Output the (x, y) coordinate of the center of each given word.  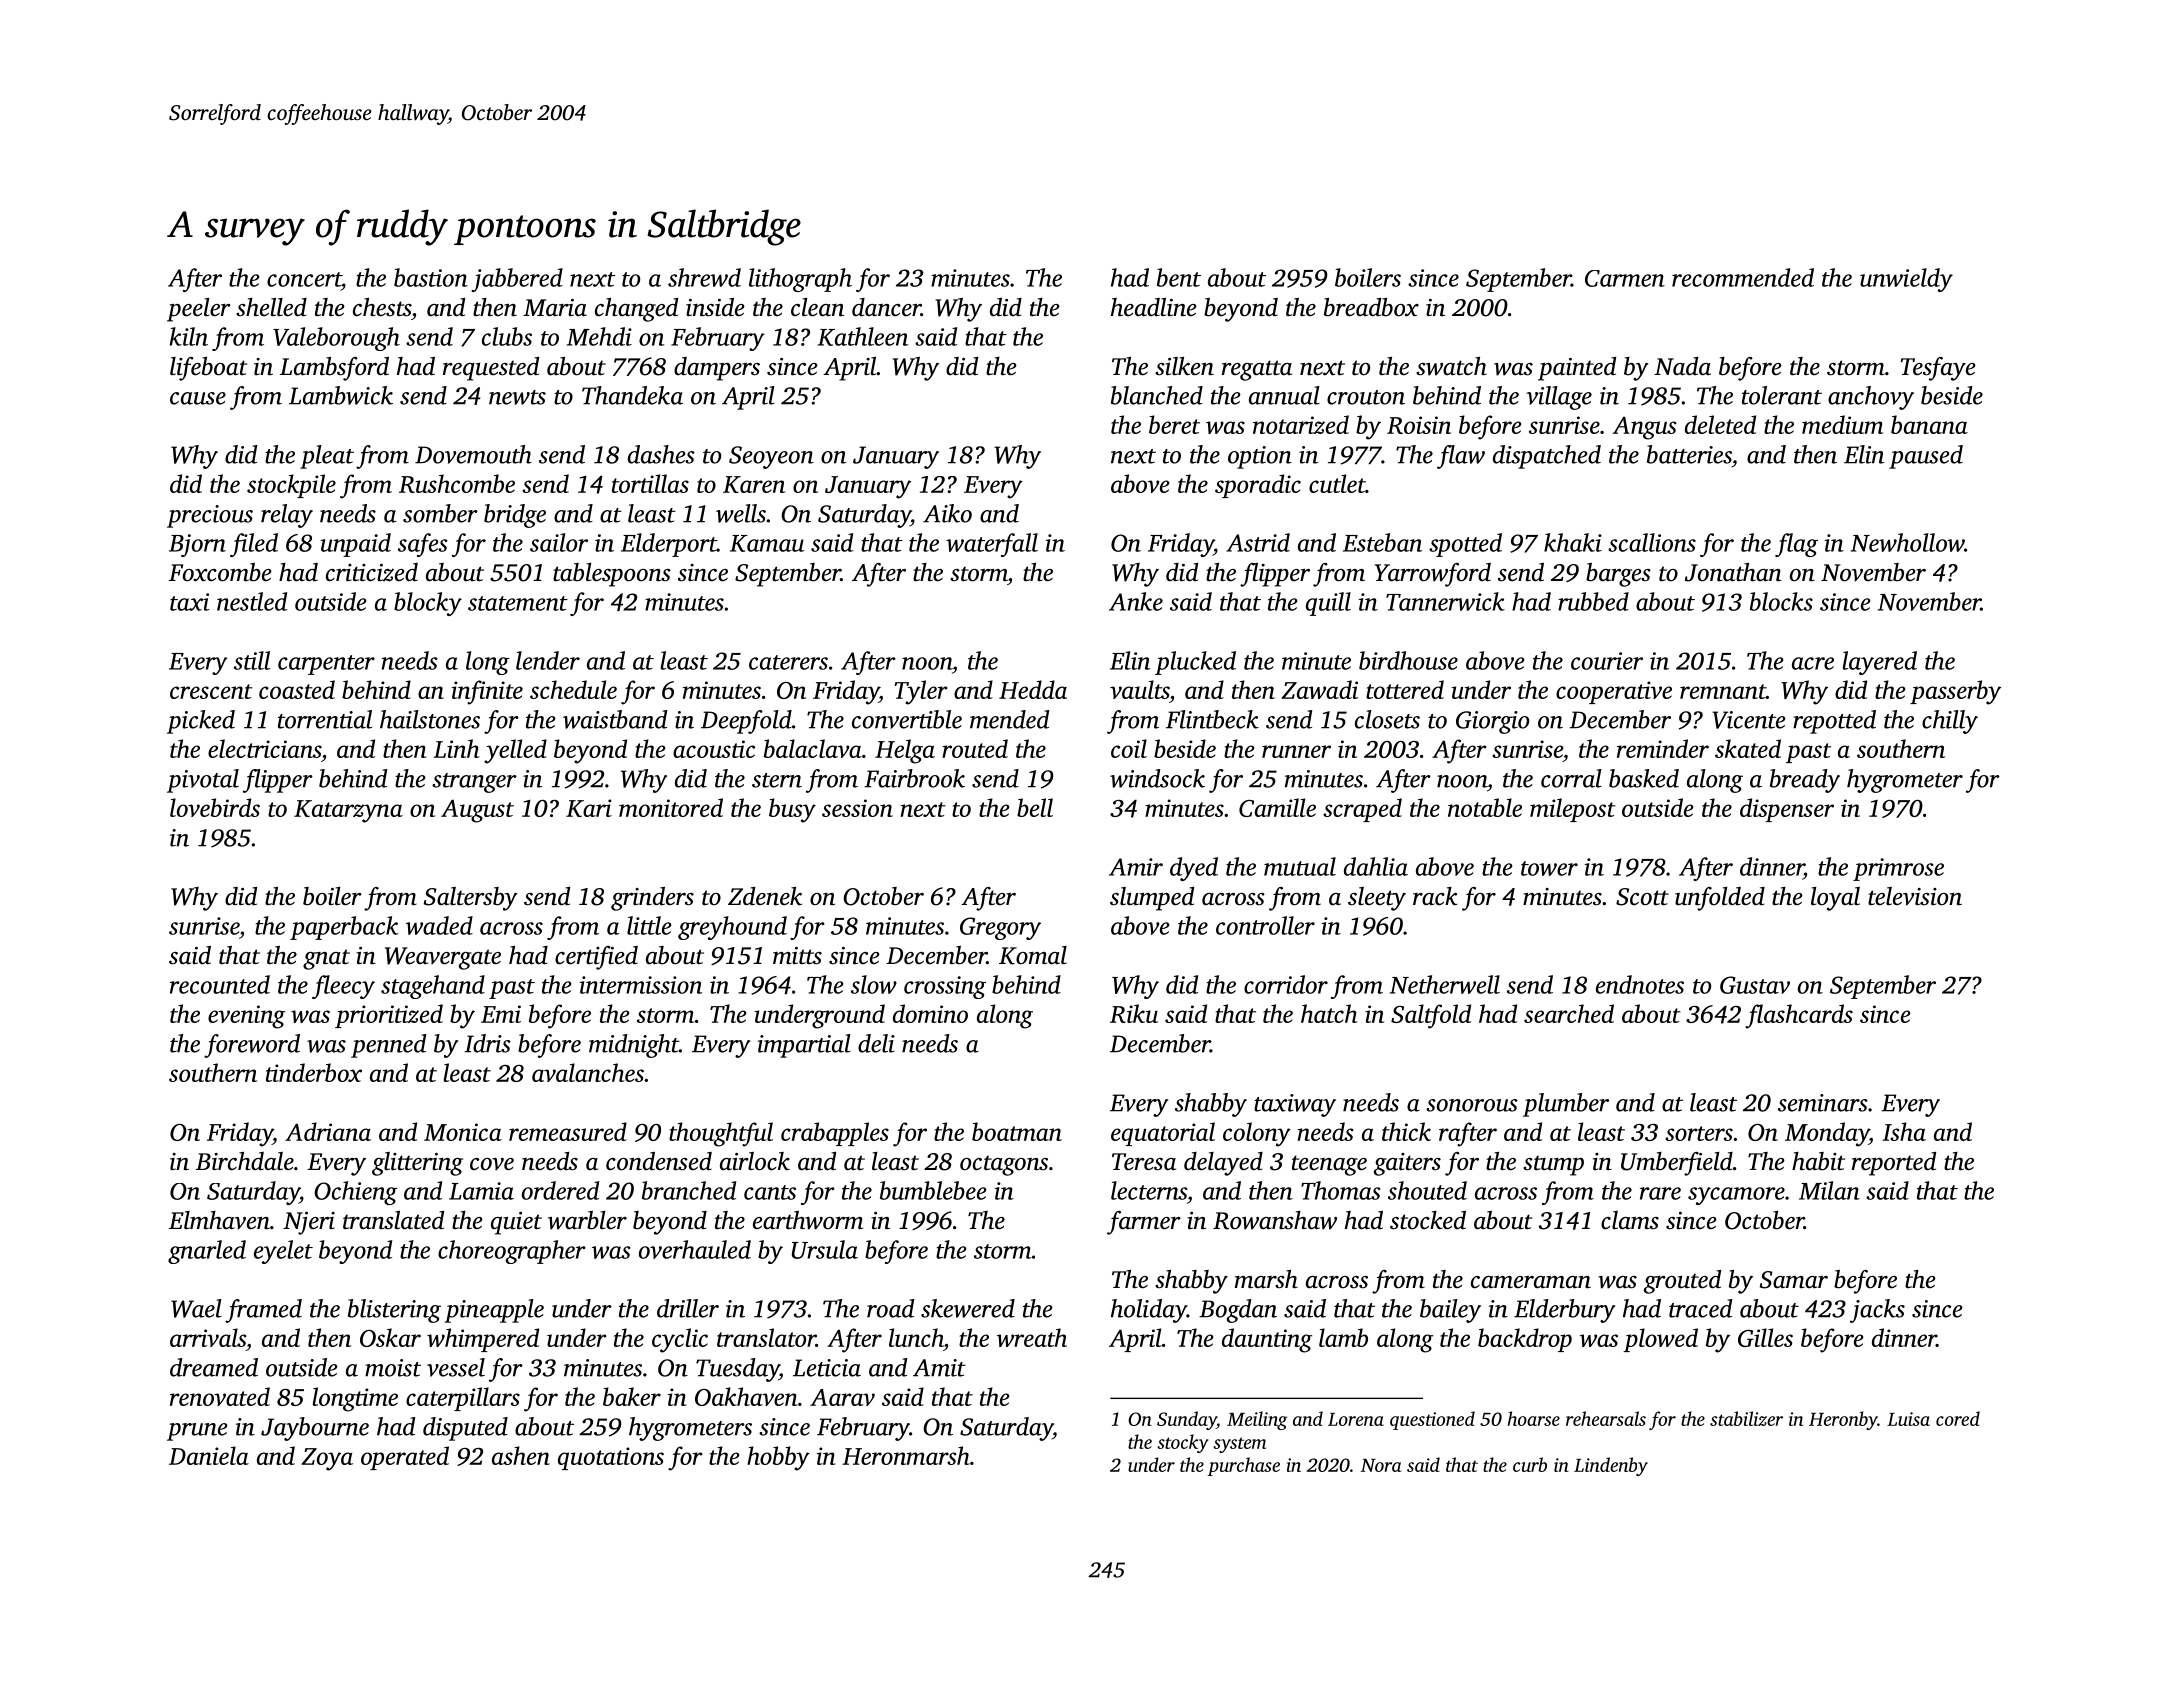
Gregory (1000, 928)
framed (263, 1311)
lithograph (800, 280)
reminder (1663, 748)
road (891, 1308)
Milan (1829, 1190)
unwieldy (1906, 280)
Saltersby (471, 899)
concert (304, 279)
